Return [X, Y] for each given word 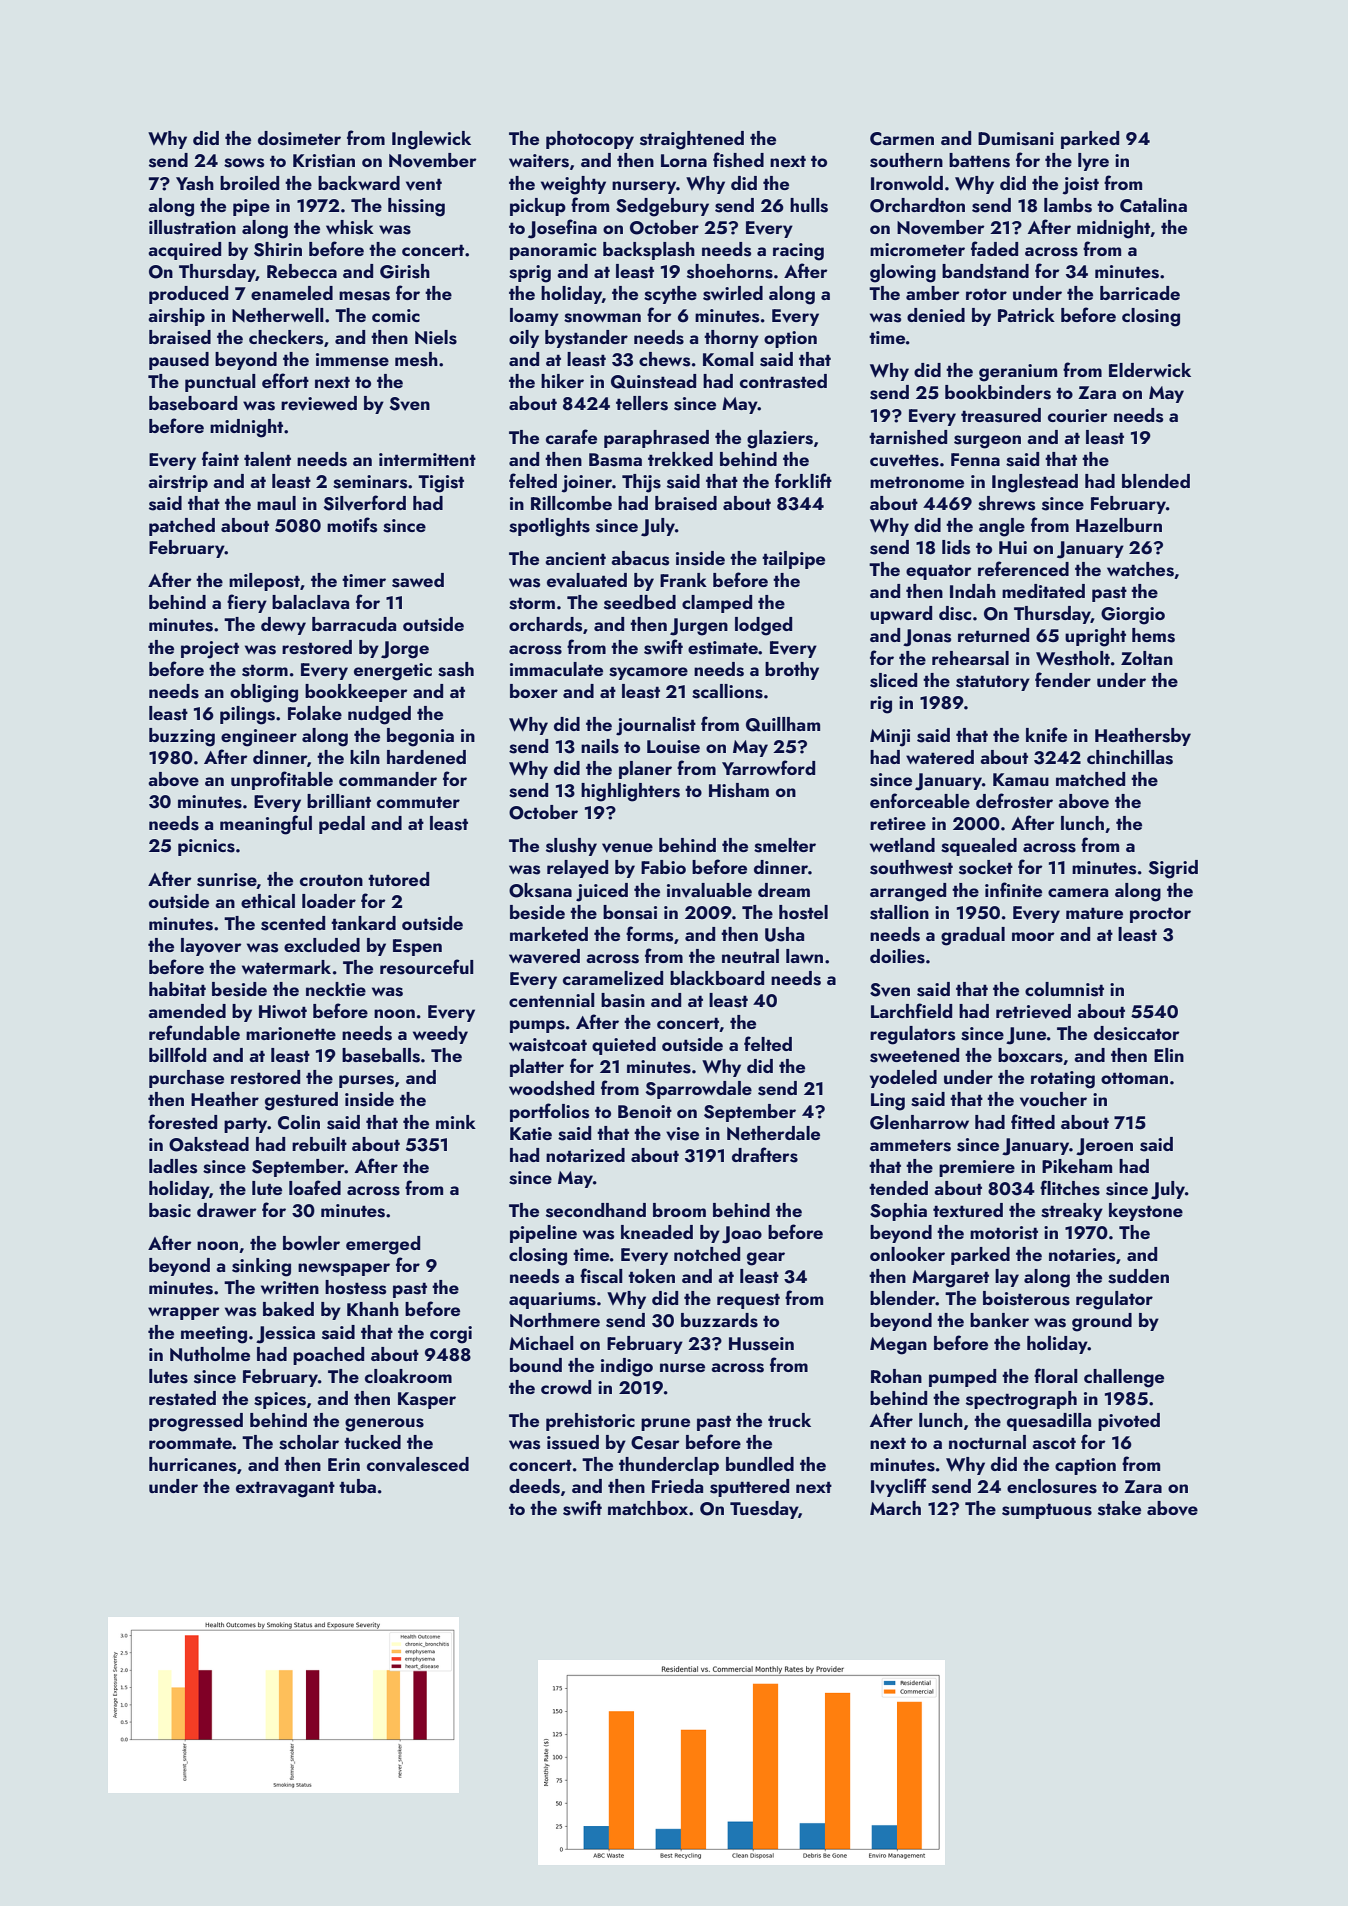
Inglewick [431, 140]
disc [955, 613]
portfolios [549, 1112]
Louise [673, 747]
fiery [247, 603]
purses [366, 1081]
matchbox [648, 1508]
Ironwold [907, 183]
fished [738, 160]
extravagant [285, 1489]
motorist [1004, 1233]
